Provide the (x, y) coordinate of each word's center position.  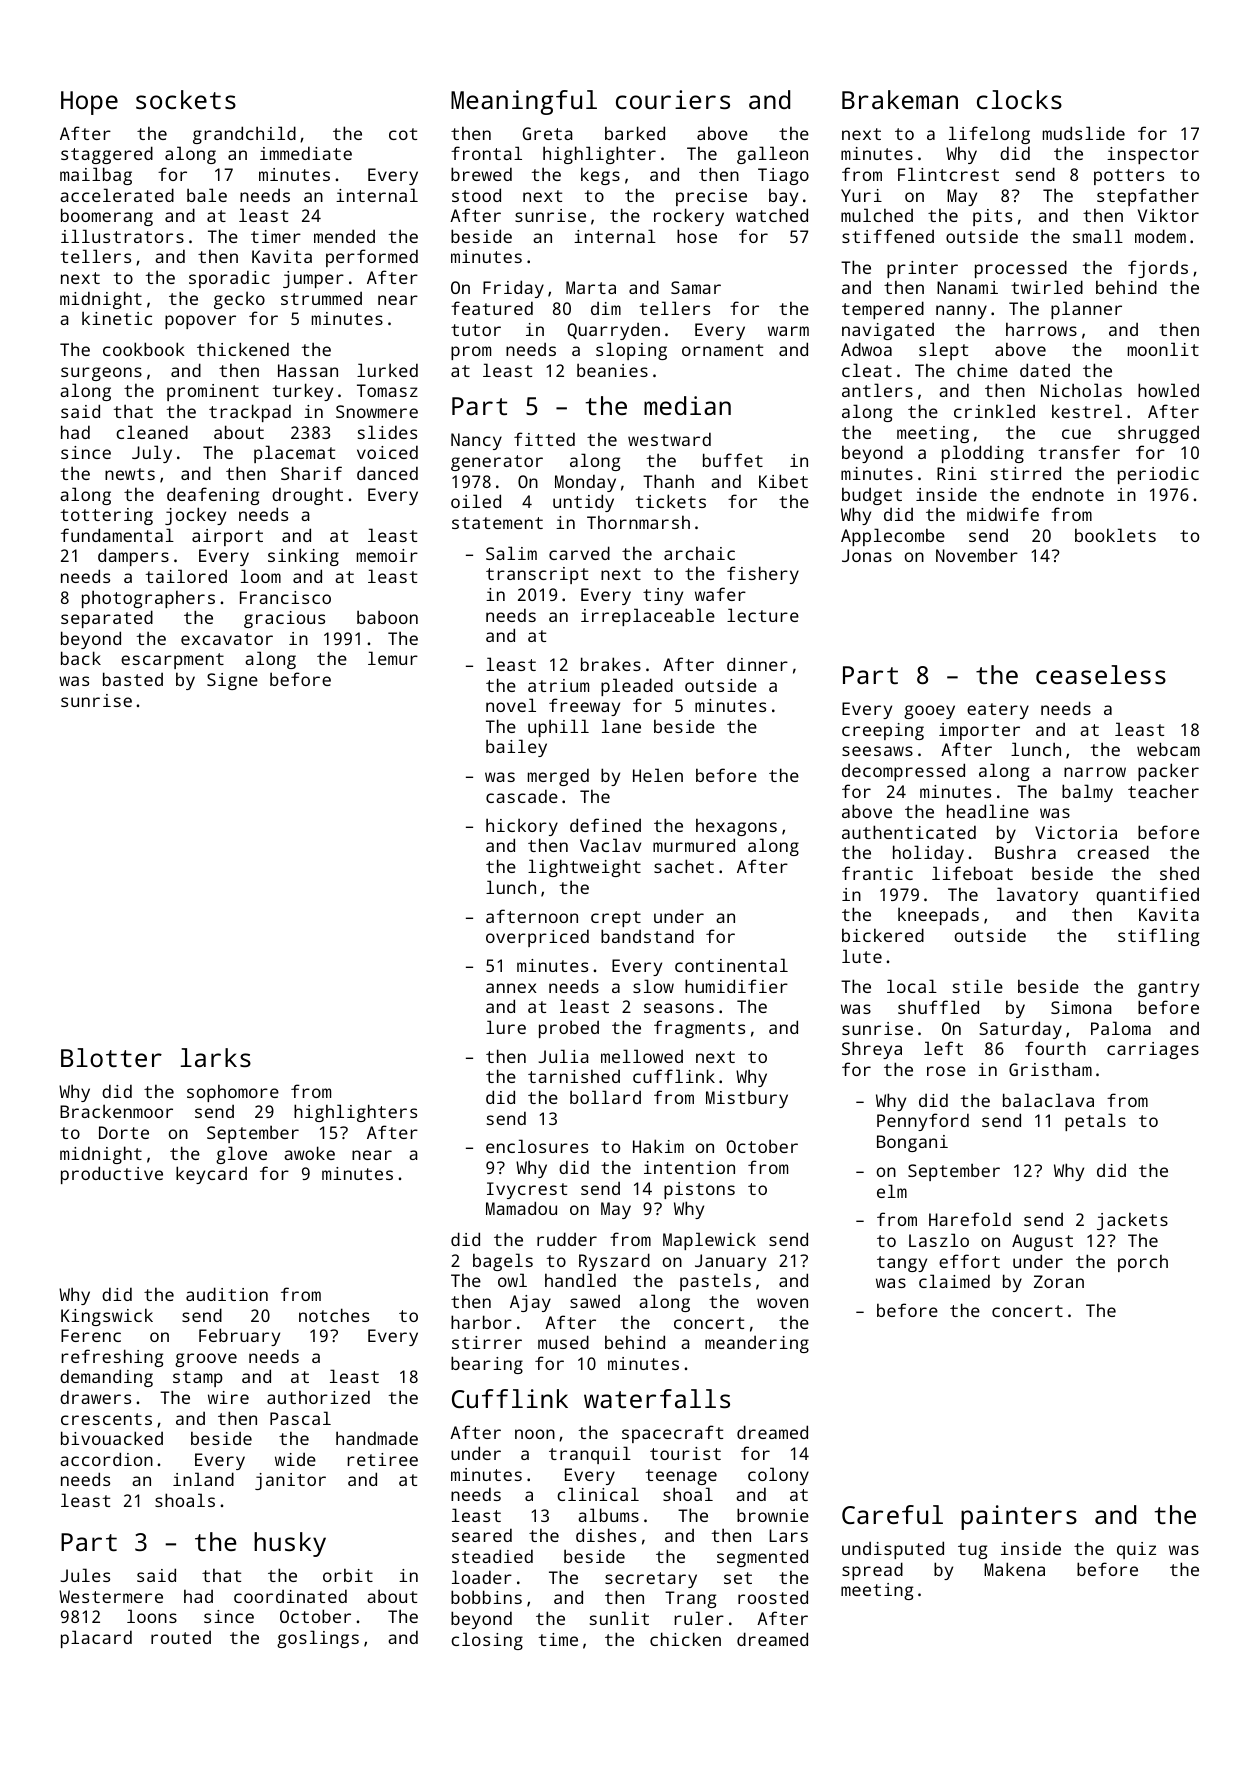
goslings (318, 1639)
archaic (699, 553)
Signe (232, 681)
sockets (186, 99)
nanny (961, 312)
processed (1021, 269)
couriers (673, 99)
